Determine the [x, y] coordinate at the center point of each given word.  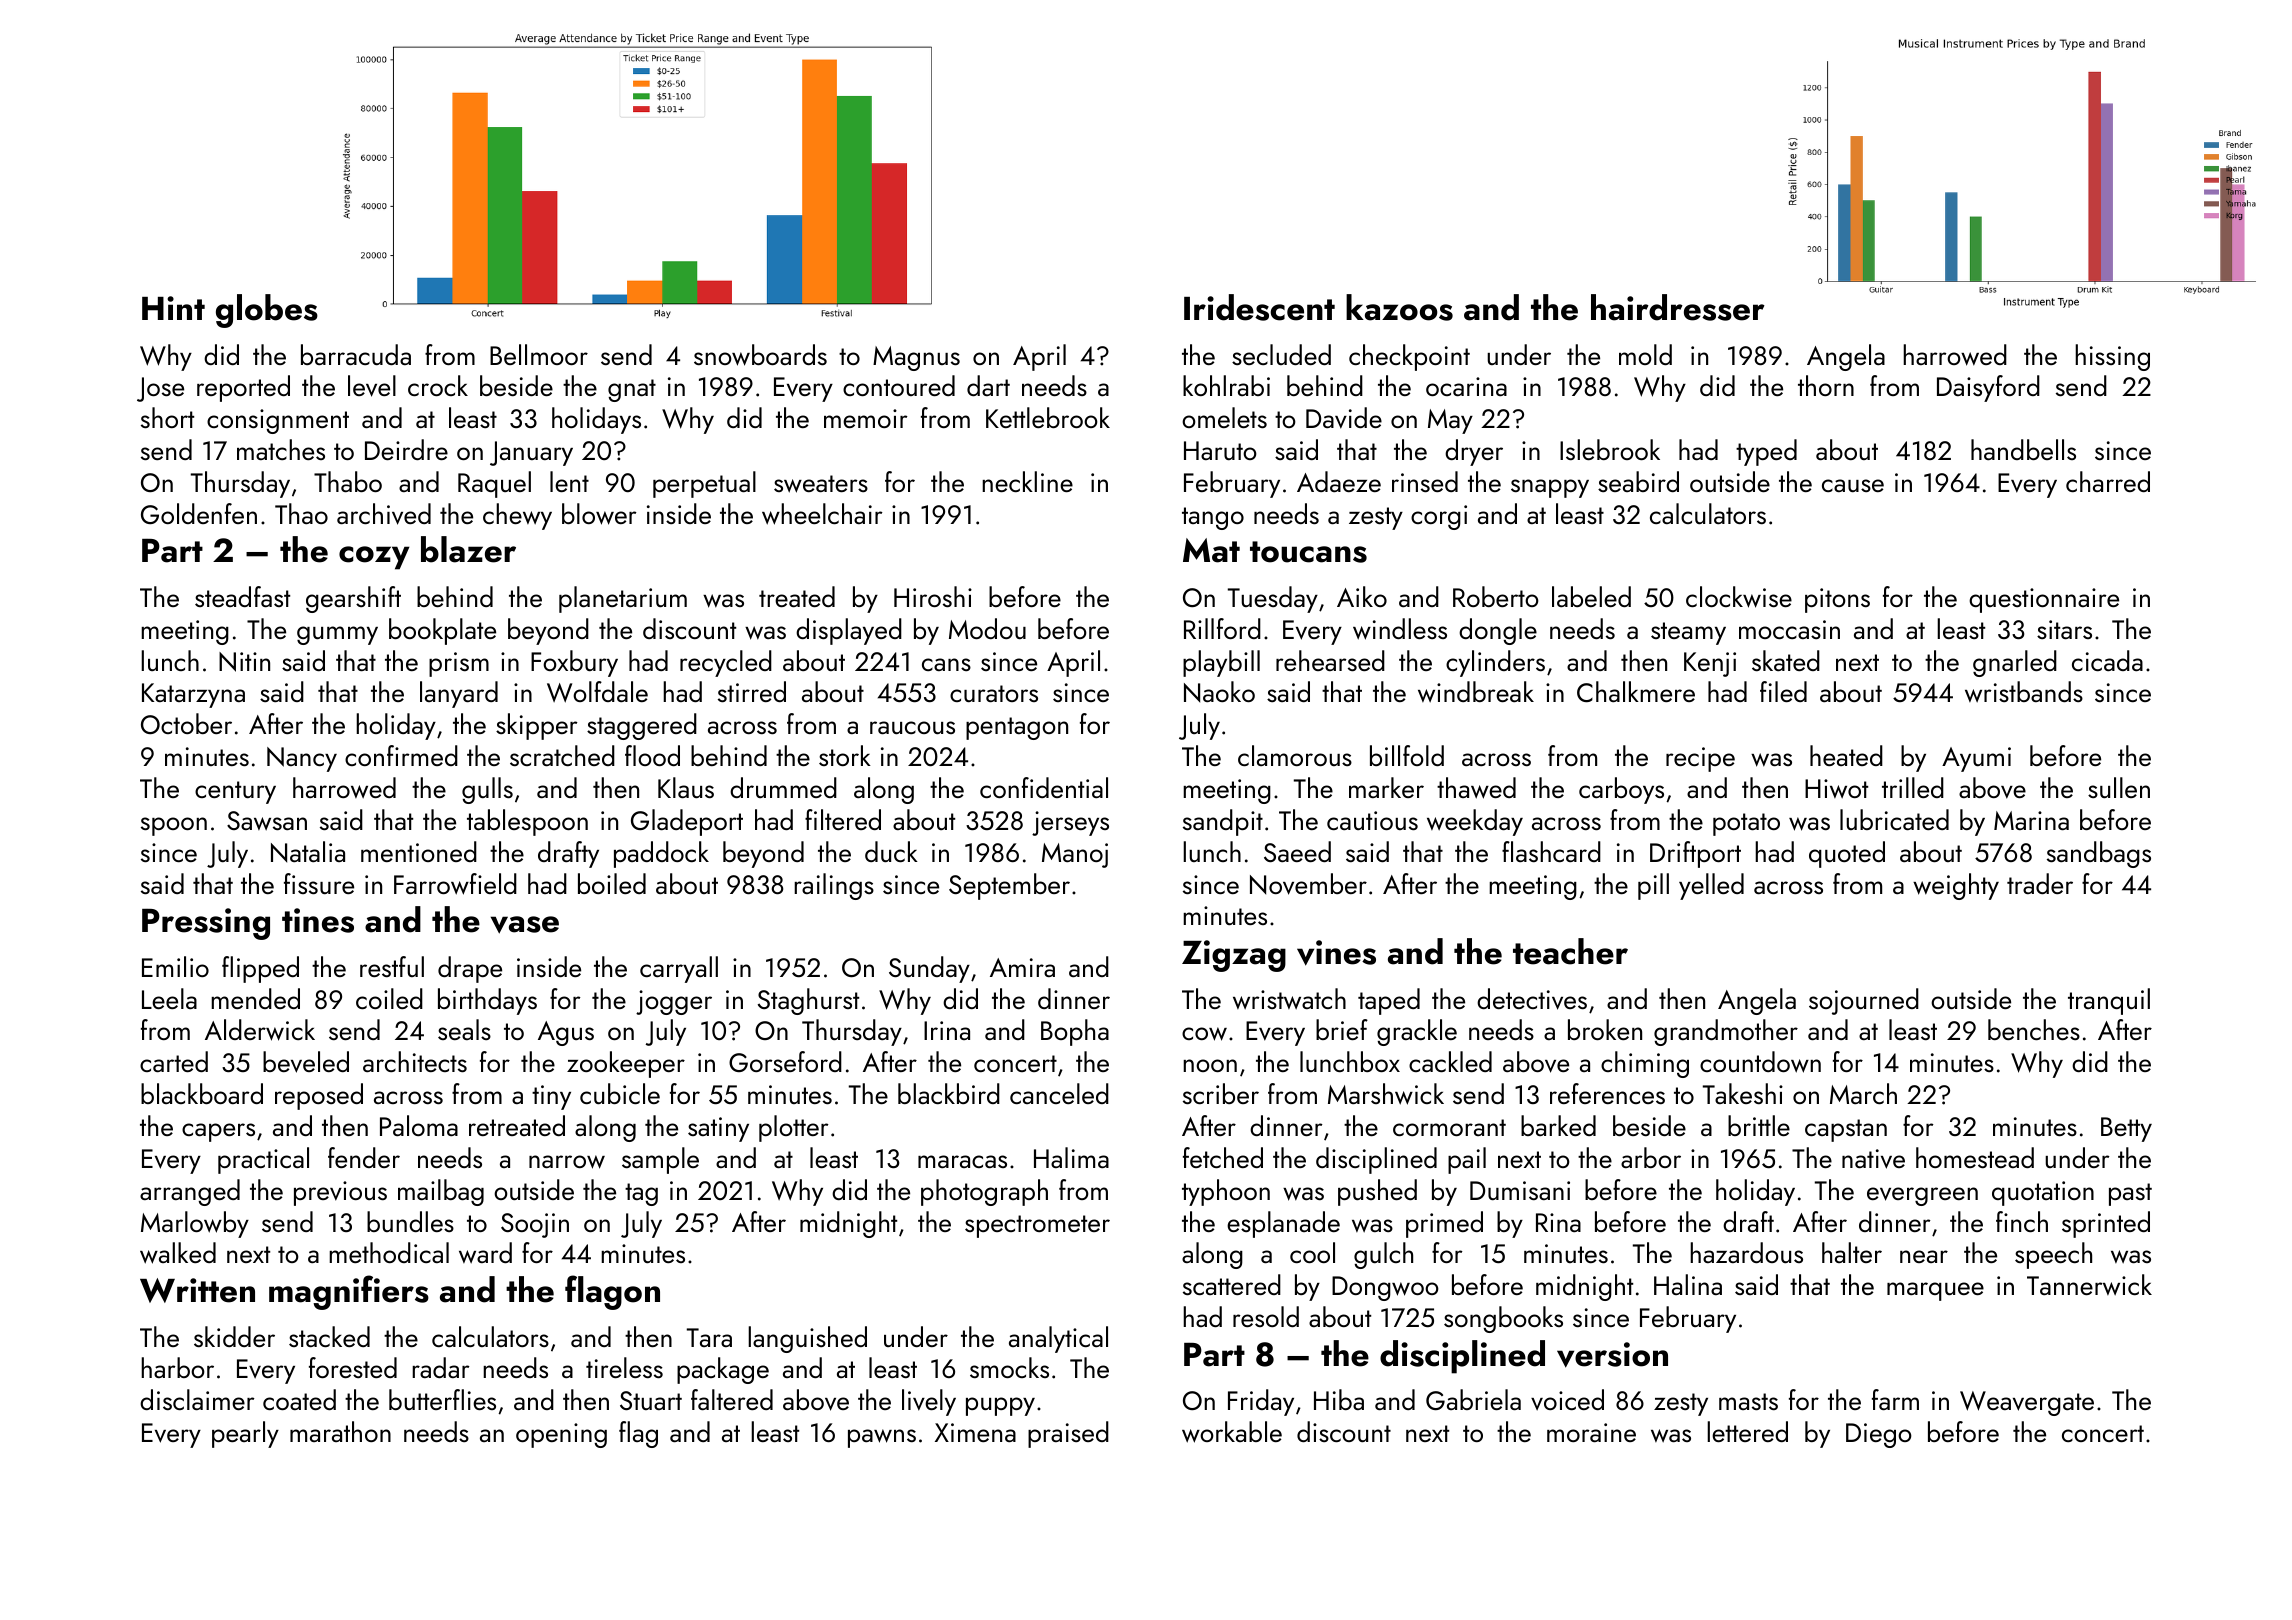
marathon [340, 1431]
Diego [1879, 1435]
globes [267, 311]
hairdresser [1678, 307]
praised [1068, 1434]
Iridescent [1259, 307]
